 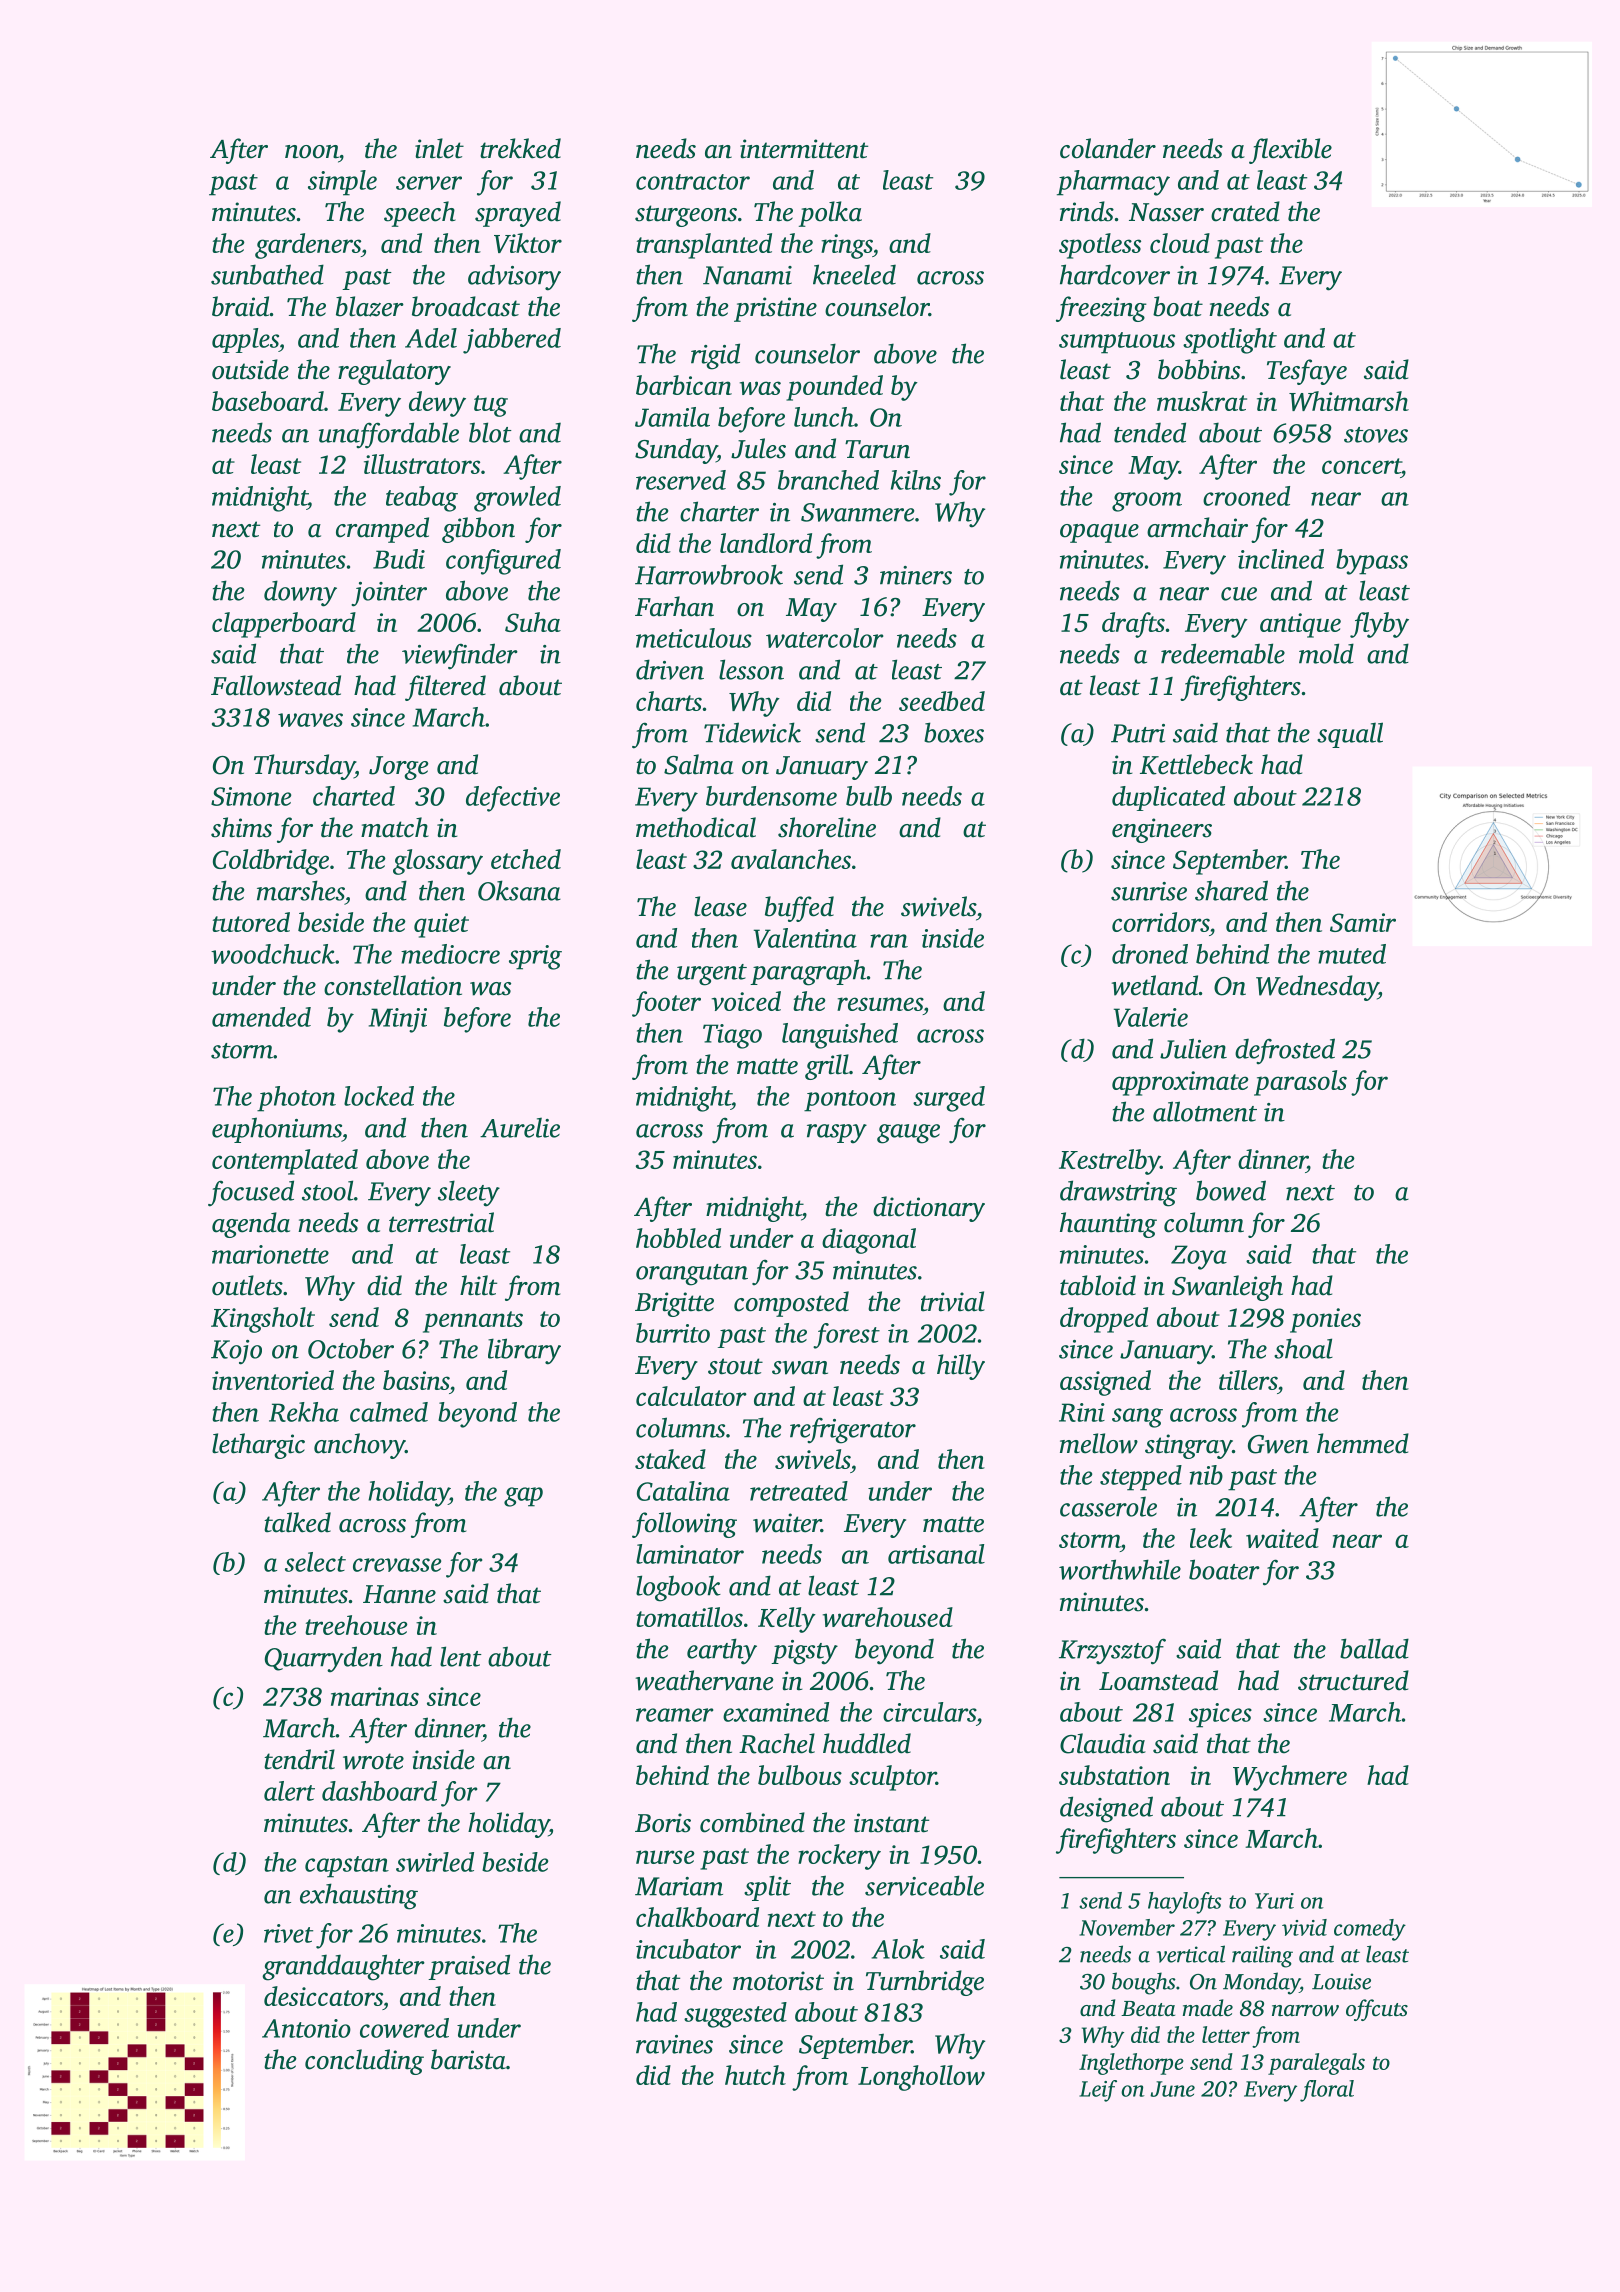 I want to click on concluding, so click(x=364, y=2062).
